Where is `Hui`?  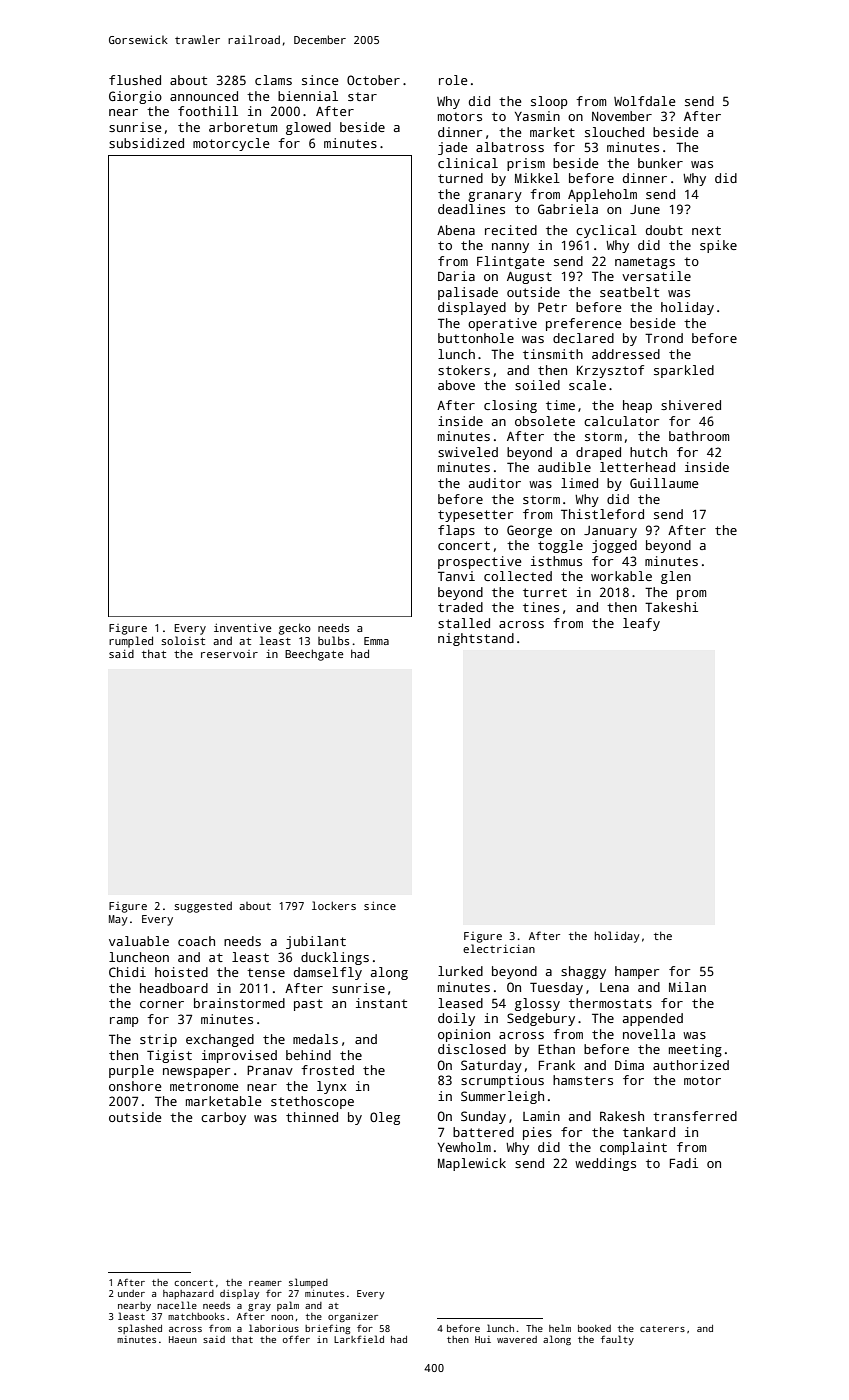
Hui is located at coordinates (483, 1339).
